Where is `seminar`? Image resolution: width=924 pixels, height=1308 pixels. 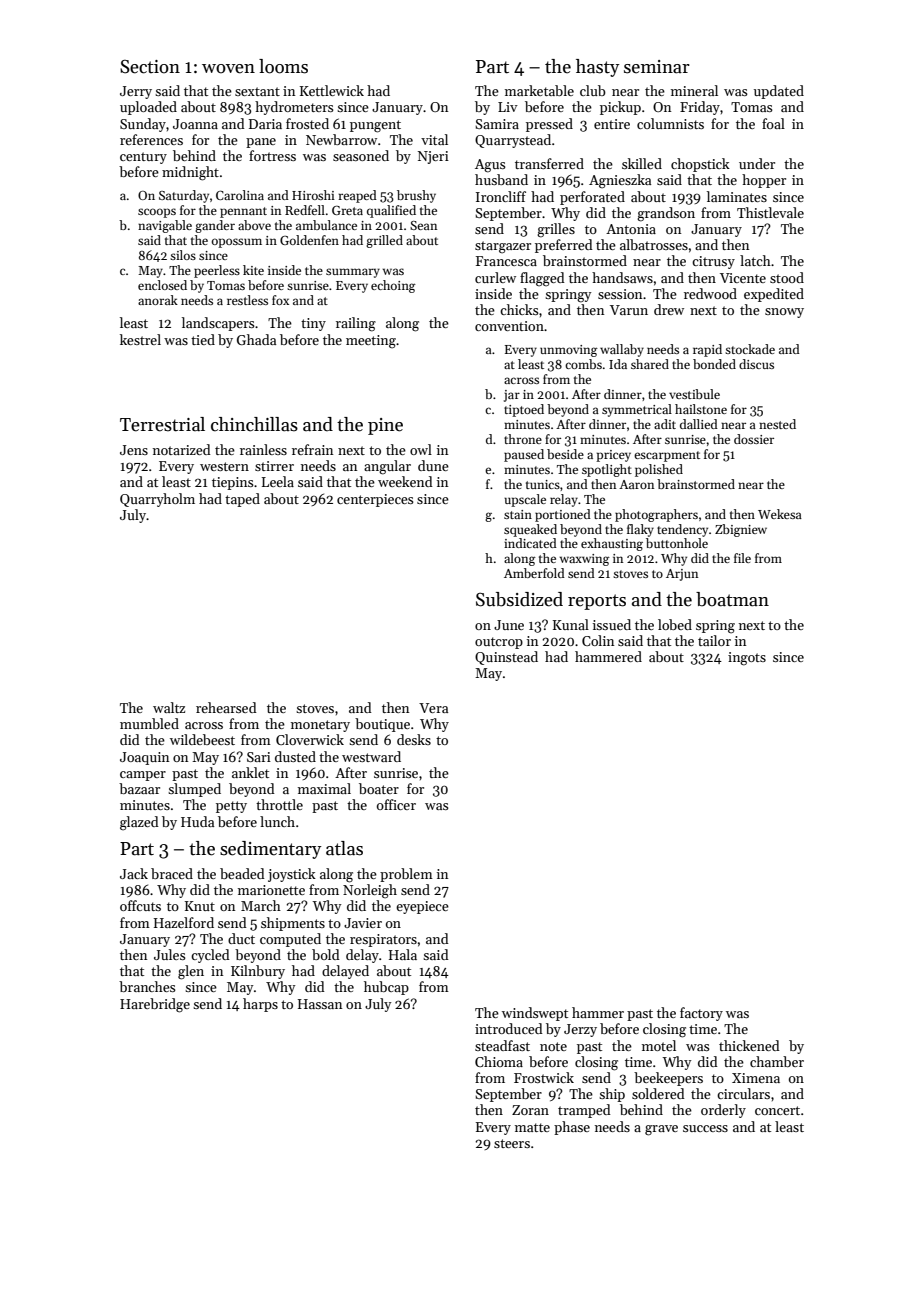
seminar is located at coordinates (657, 67).
